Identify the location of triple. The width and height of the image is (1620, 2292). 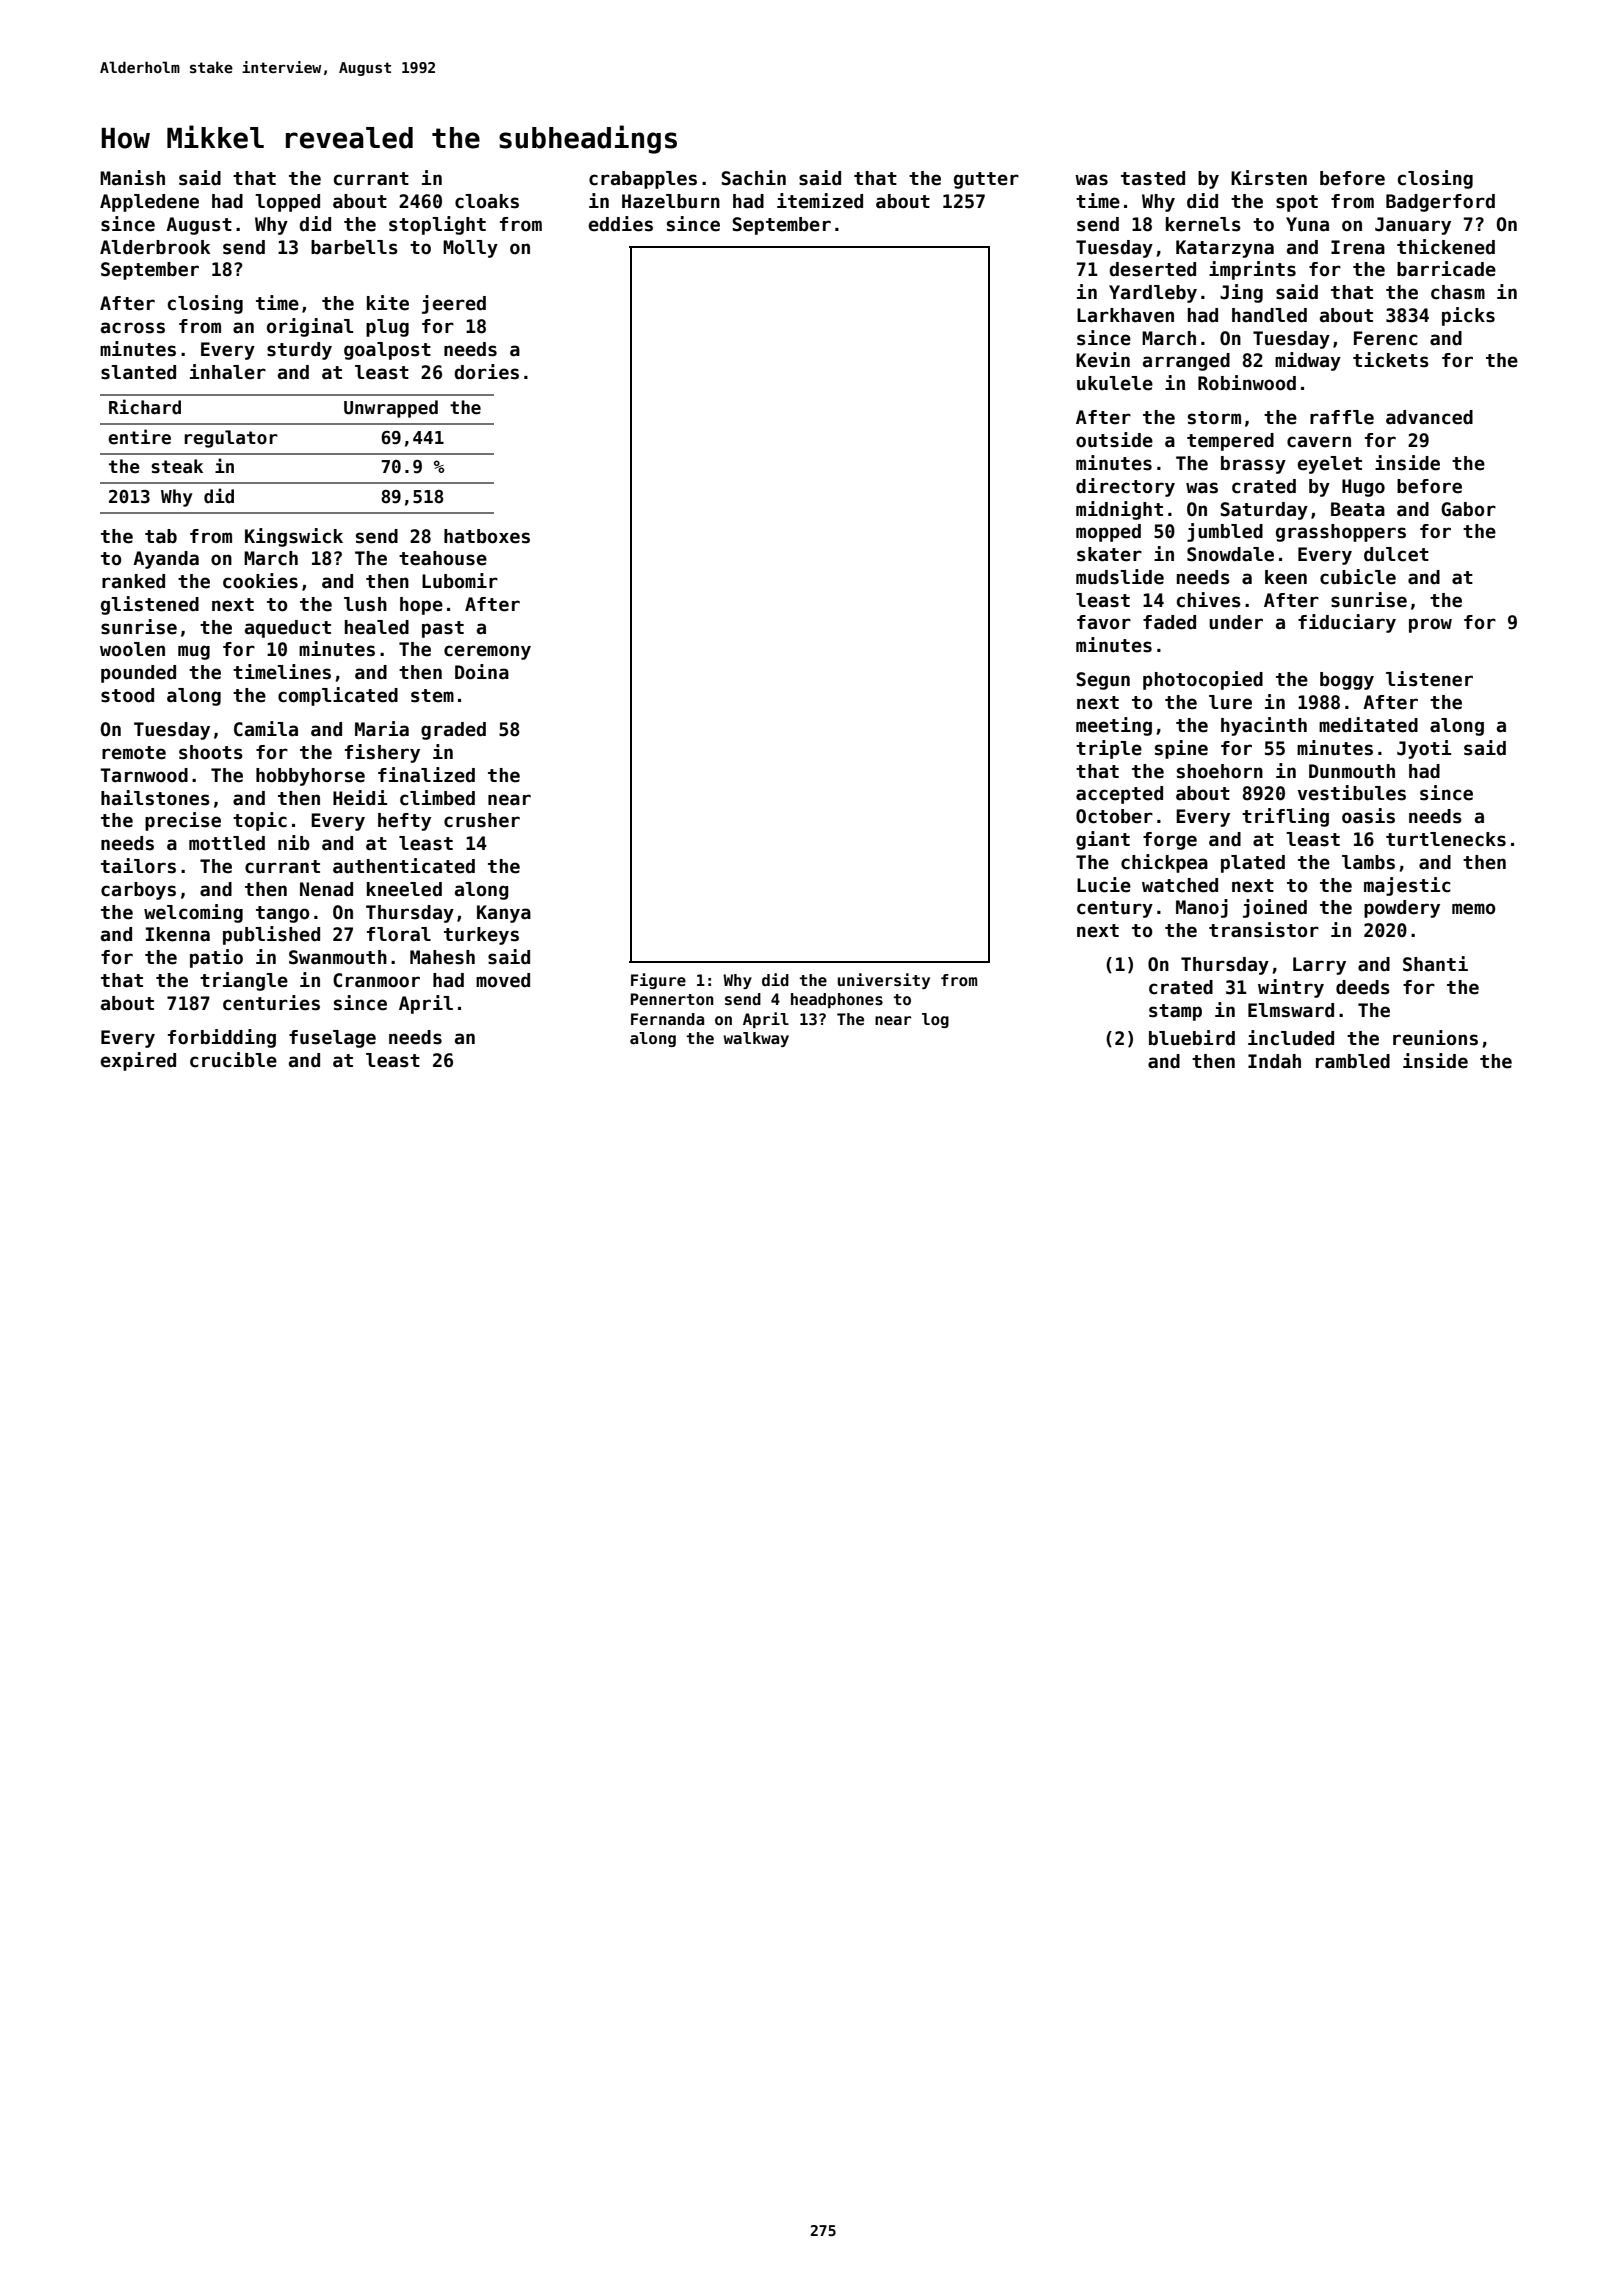
(1109, 749).
